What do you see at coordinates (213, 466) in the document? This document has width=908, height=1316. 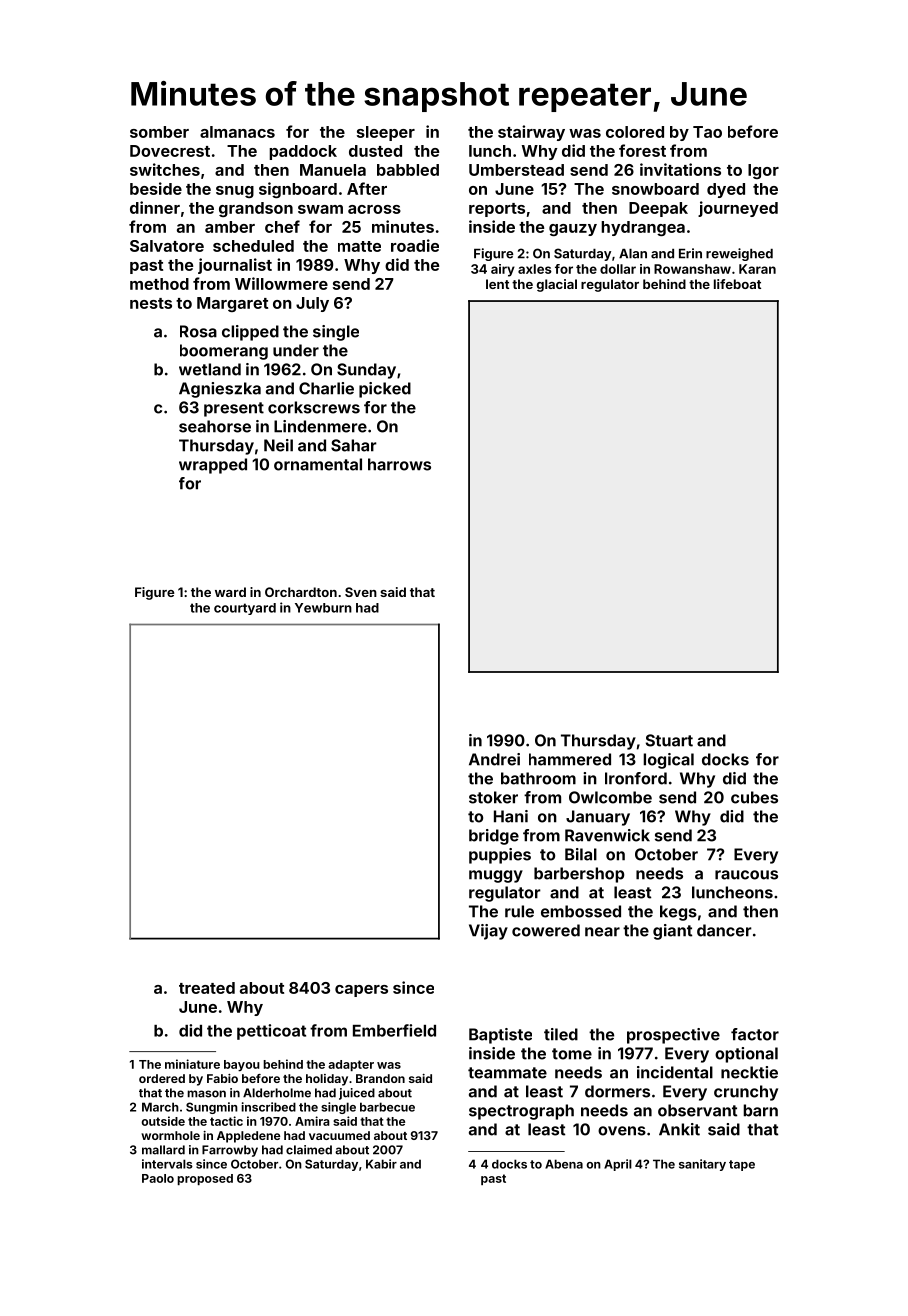 I see `wrapped` at bounding box center [213, 466].
